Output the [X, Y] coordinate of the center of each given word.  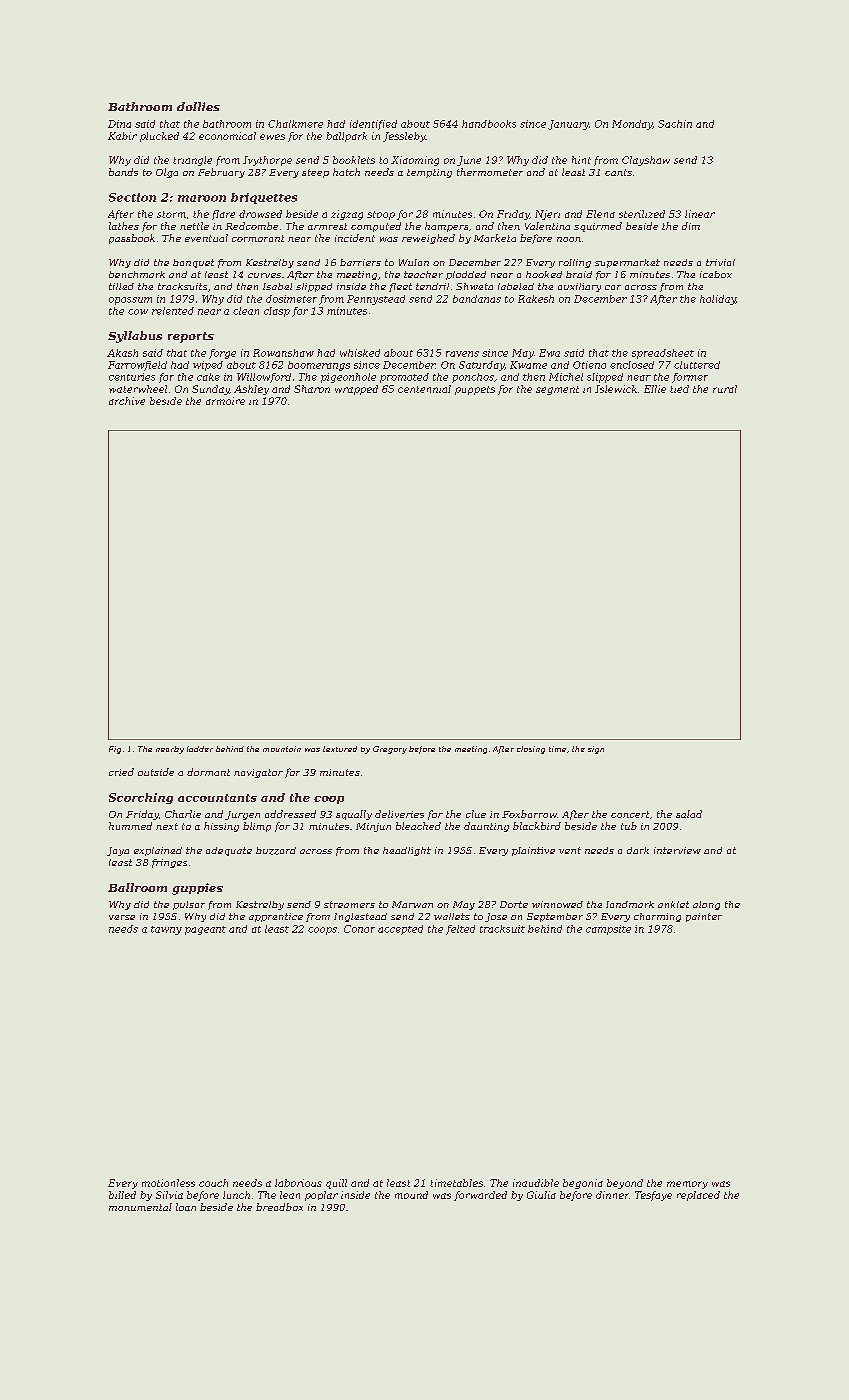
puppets [475, 390]
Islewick [616, 389]
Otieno [589, 365]
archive [127, 401]
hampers [446, 227]
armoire [225, 401]
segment [557, 390]
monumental [140, 1207]
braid [579, 274]
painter [704, 917]
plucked [159, 137]
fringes [169, 863]
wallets [452, 916]
